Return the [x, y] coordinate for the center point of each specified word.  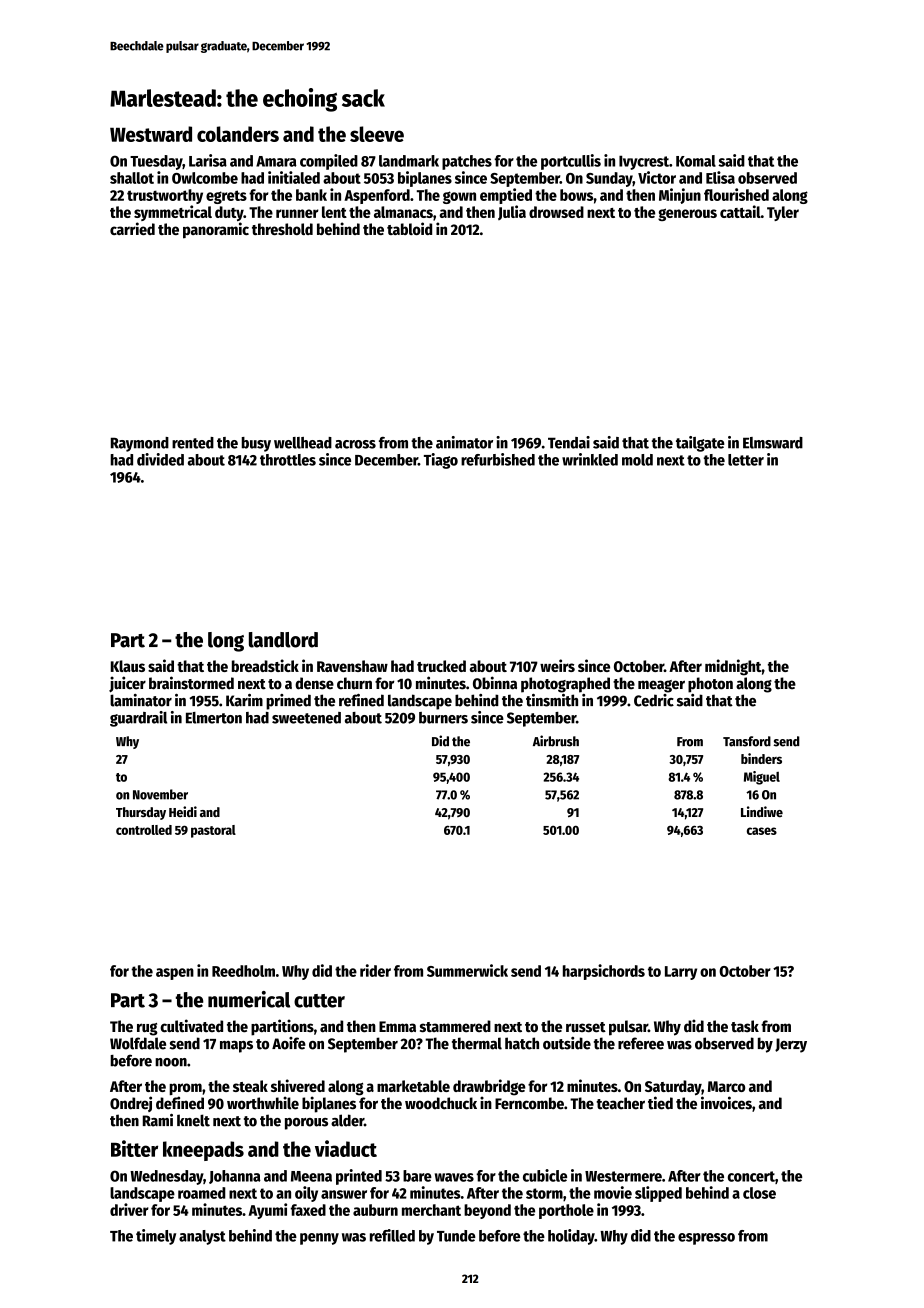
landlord [283, 640]
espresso [706, 1239]
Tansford [747, 741]
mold [637, 460]
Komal [696, 161]
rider [375, 970]
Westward [151, 134]
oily [306, 1194]
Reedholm [243, 971]
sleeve [377, 134]
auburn [375, 1210]
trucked [441, 666]
